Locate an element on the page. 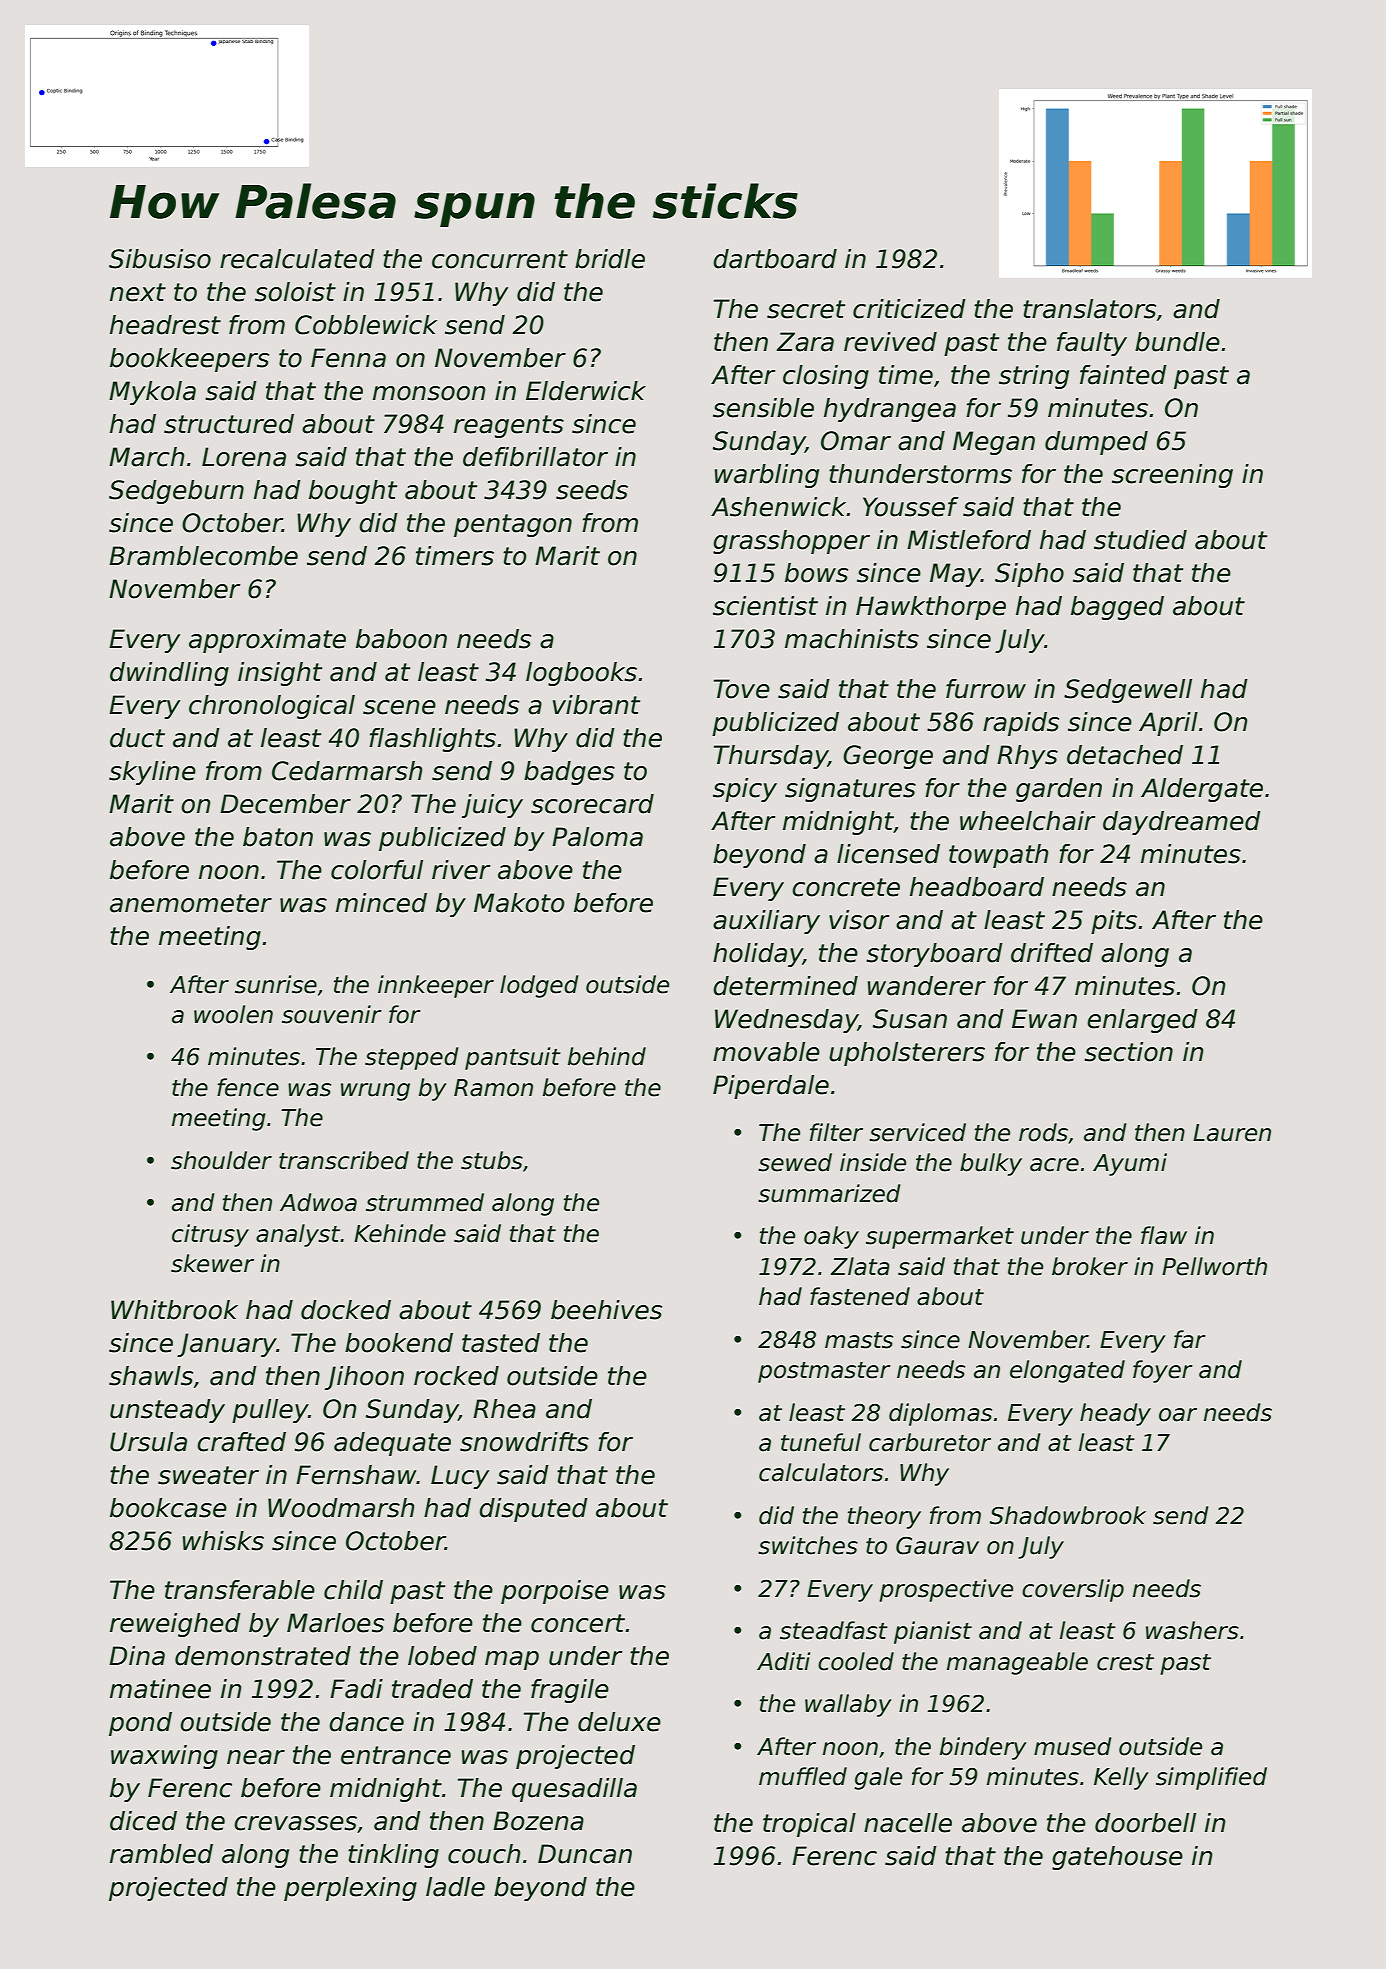  Sibusiso is located at coordinates (160, 259).
